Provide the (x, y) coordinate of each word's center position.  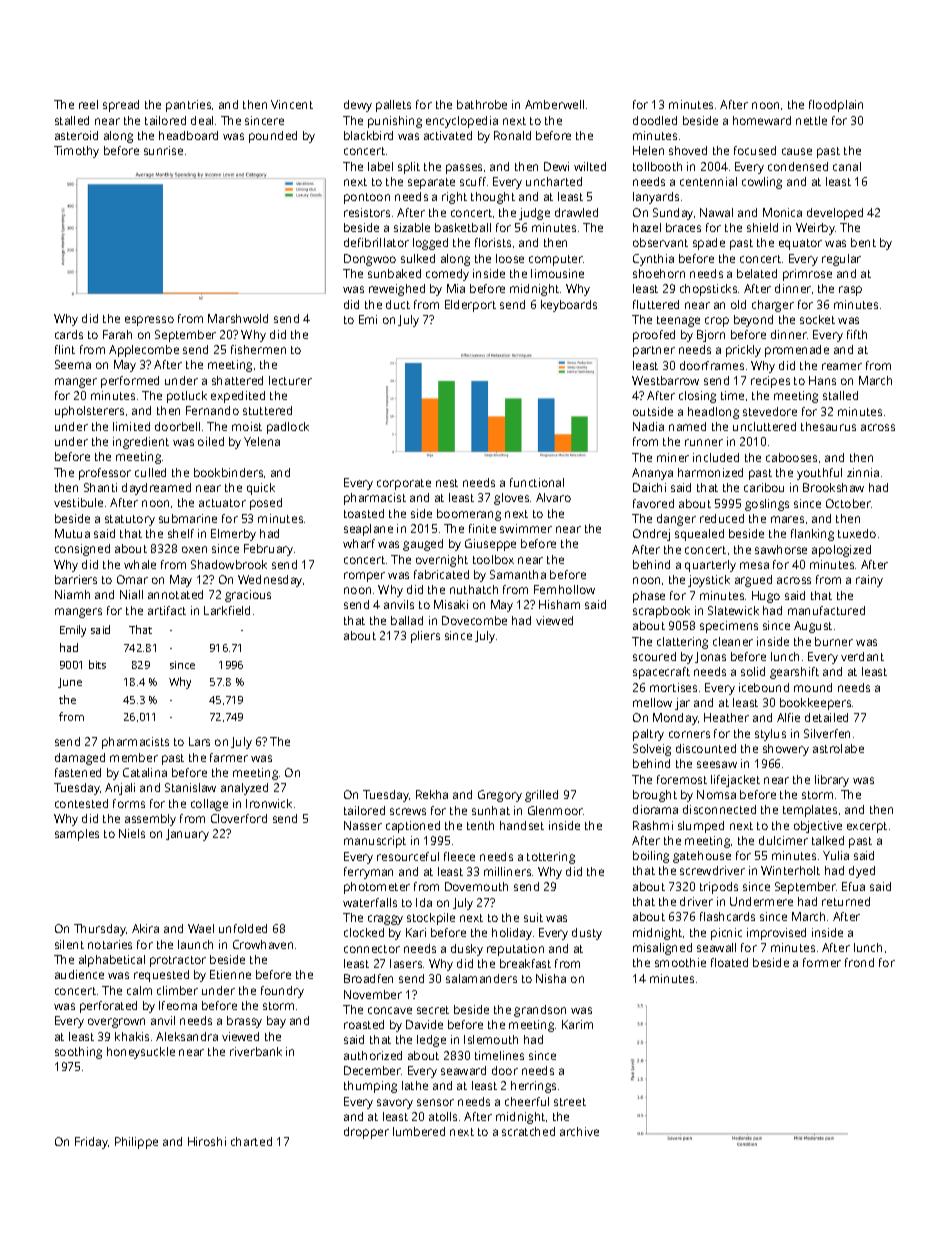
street (570, 1102)
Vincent (292, 104)
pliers (425, 637)
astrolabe (838, 748)
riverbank (256, 1051)
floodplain (836, 106)
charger (773, 306)
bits (97, 664)
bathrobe (482, 104)
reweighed (397, 290)
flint (65, 349)
